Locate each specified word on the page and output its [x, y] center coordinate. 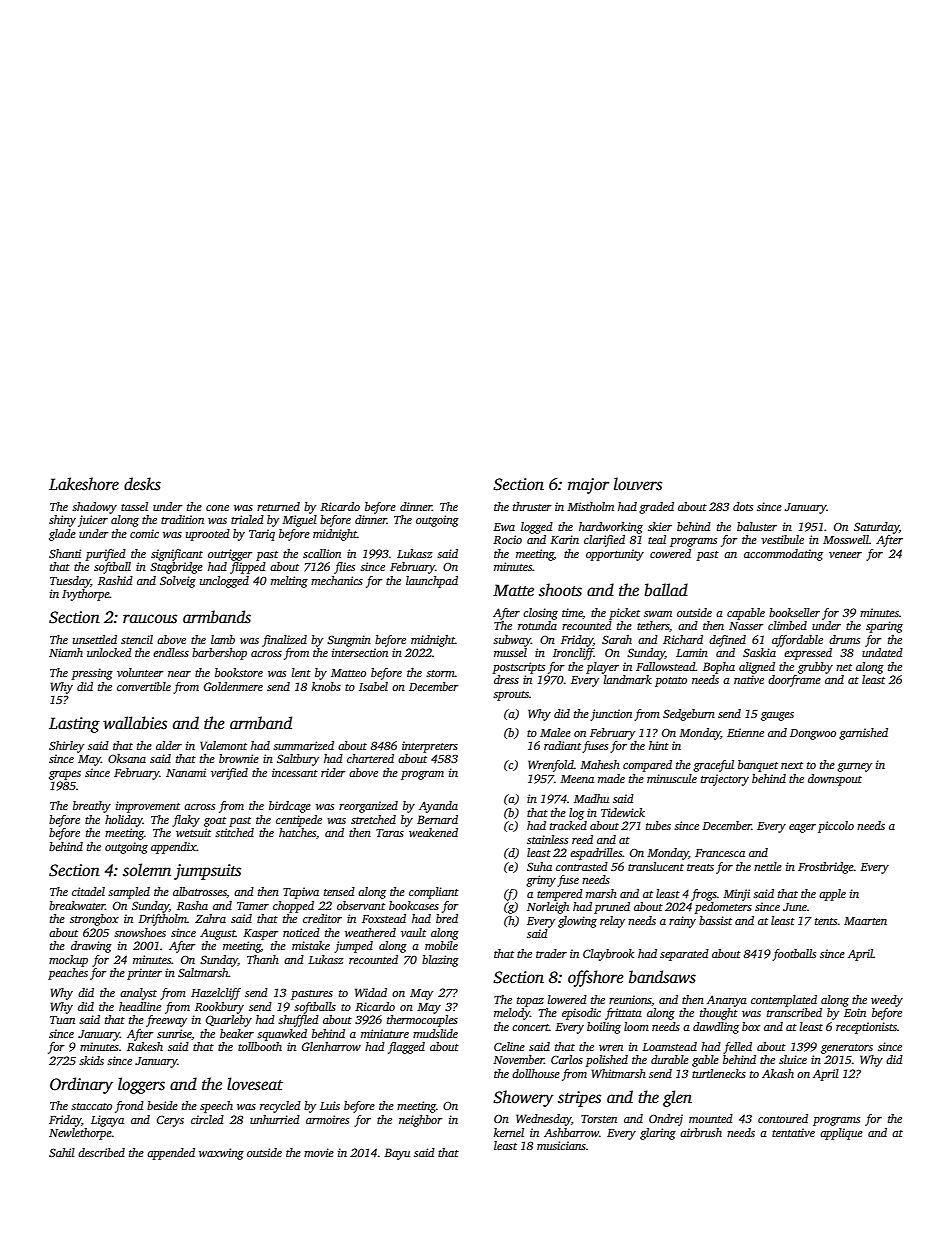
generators [847, 1049]
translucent [656, 866]
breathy [92, 807]
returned [278, 506]
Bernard [437, 819]
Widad [371, 992]
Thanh [263, 959]
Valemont [223, 745]
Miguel [299, 521]
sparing [884, 627]
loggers [141, 1085]
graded [656, 508]
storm [440, 673]
